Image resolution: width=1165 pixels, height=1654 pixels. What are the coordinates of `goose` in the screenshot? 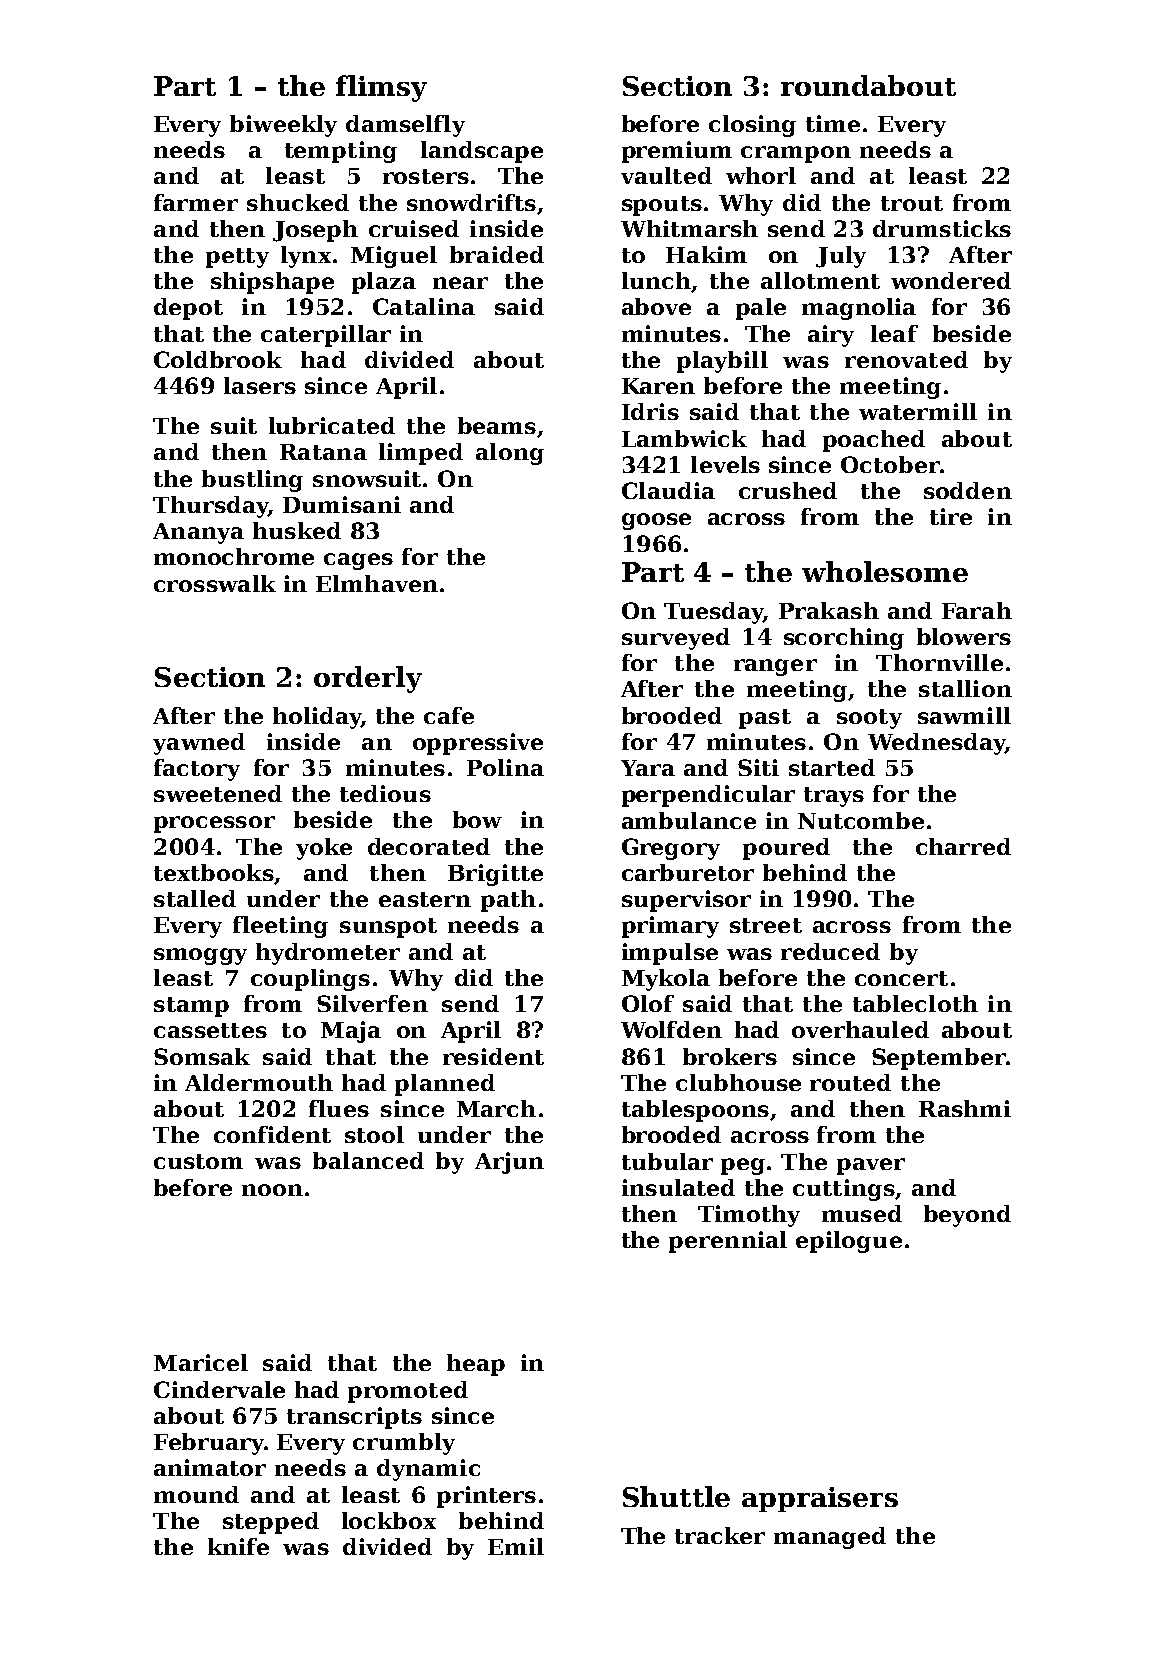 It's located at (656, 521).
